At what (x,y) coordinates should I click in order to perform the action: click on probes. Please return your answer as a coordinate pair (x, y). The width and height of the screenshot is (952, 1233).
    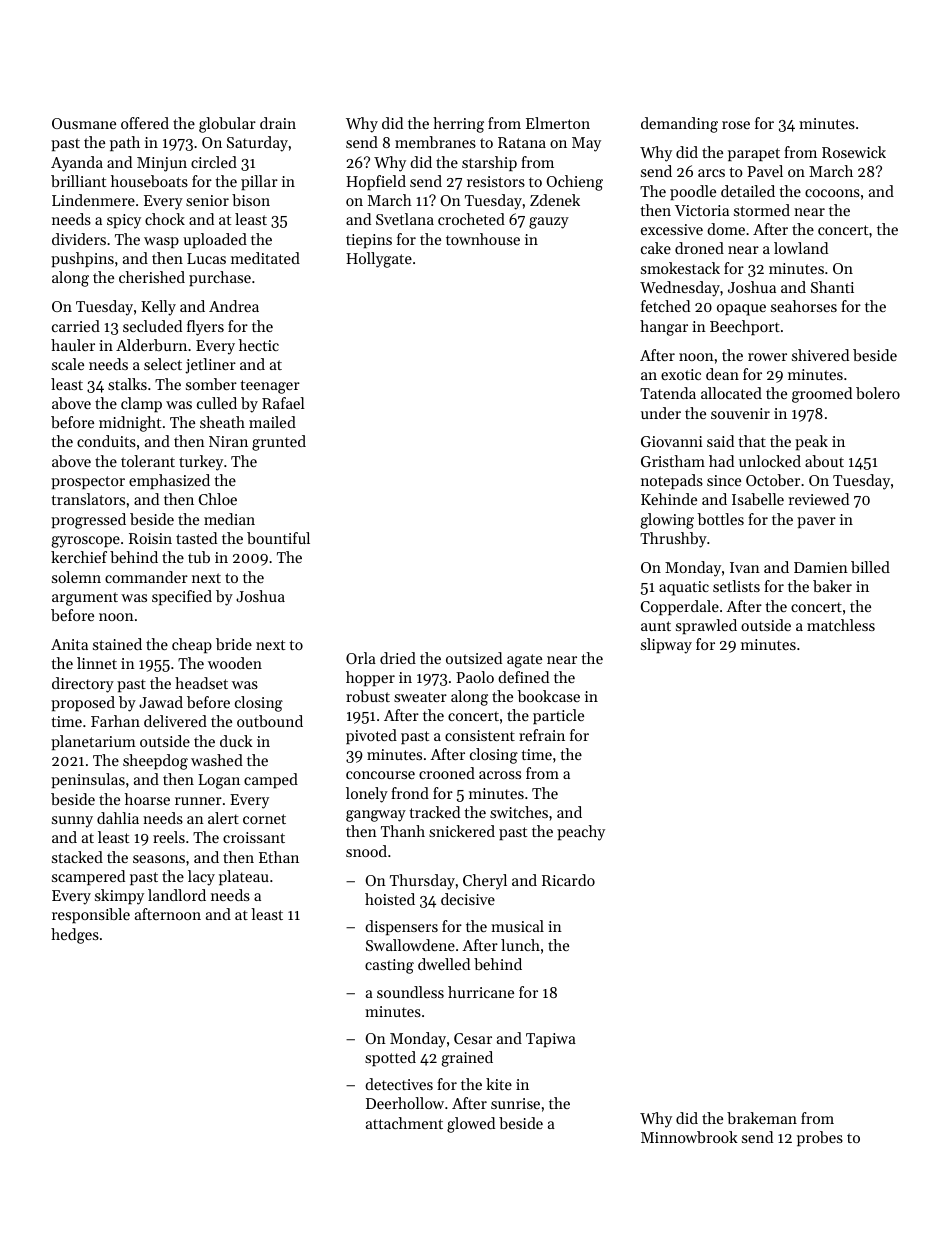
    Looking at the image, I should click on (820, 1138).
